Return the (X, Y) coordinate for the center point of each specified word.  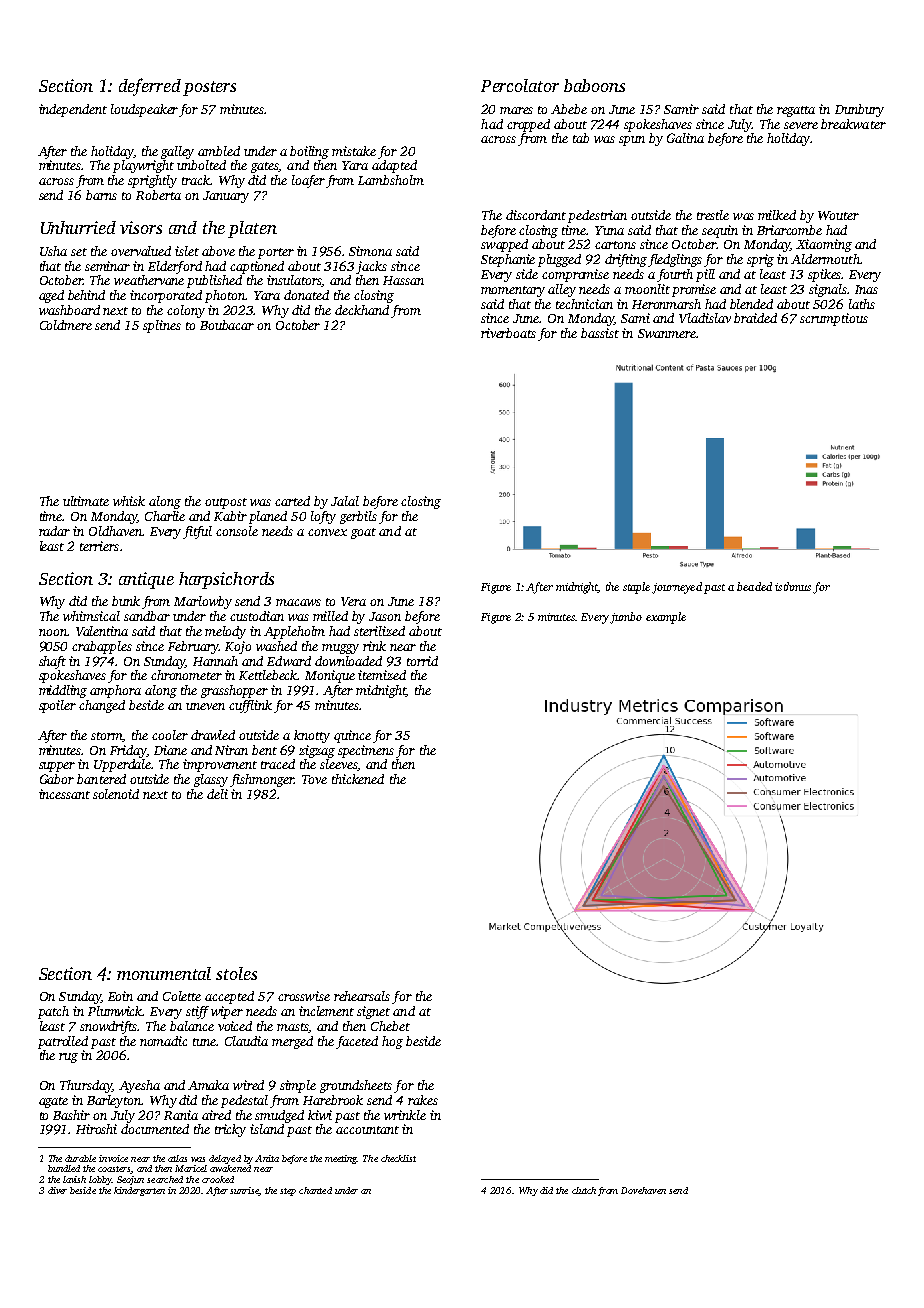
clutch (584, 1190)
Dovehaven (643, 1190)
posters (209, 88)
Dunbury (859, 110)
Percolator (520, 85)
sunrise (244, 1191)
